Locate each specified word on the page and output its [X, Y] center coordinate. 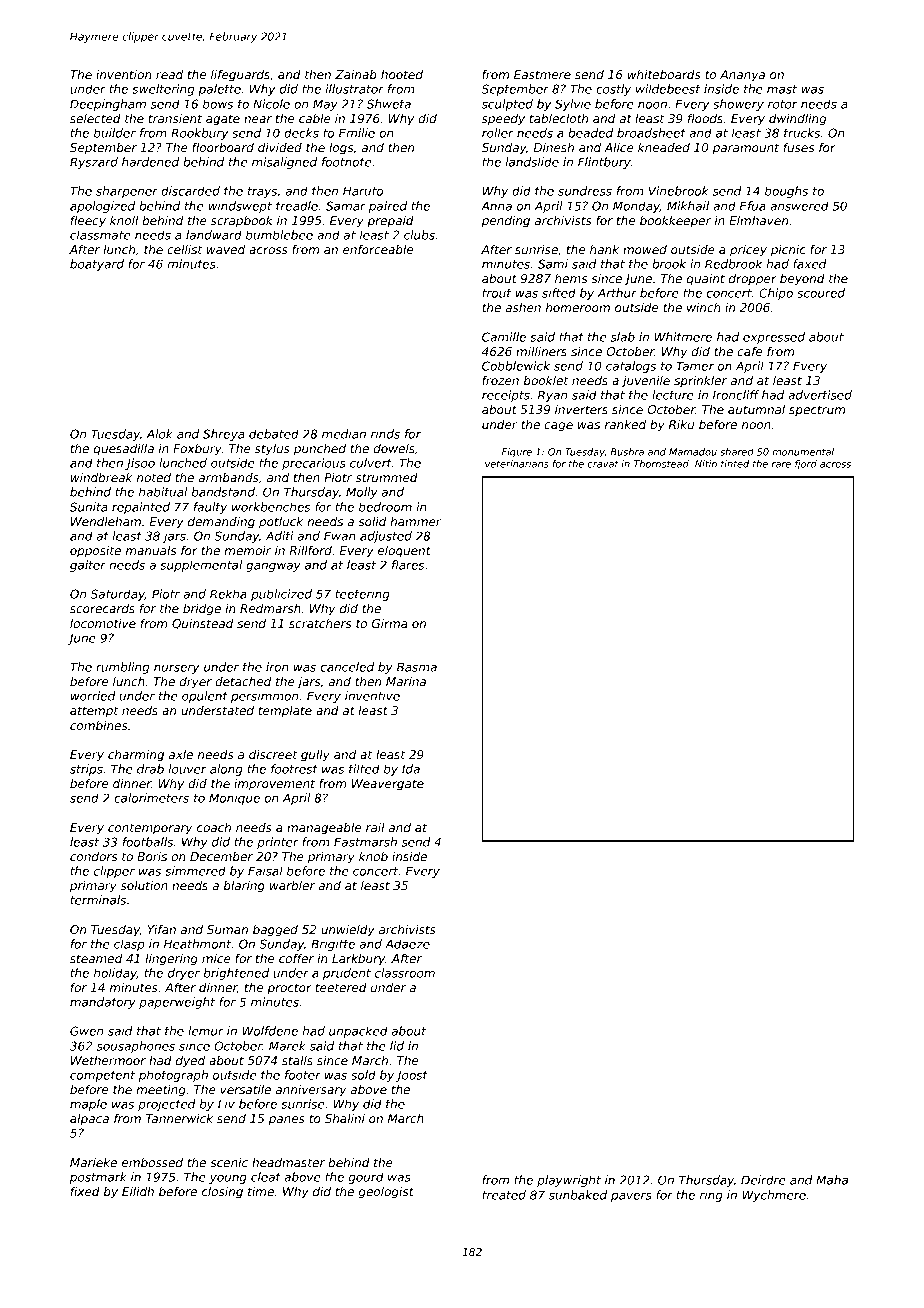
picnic [788, 251]
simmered [195, 871]
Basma [417, 667]
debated [274, 434]
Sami [553, 264]
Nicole [271, 104]
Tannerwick [179, 1118]
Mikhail [688, 206]
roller [498, 133]
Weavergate [388, 785]
